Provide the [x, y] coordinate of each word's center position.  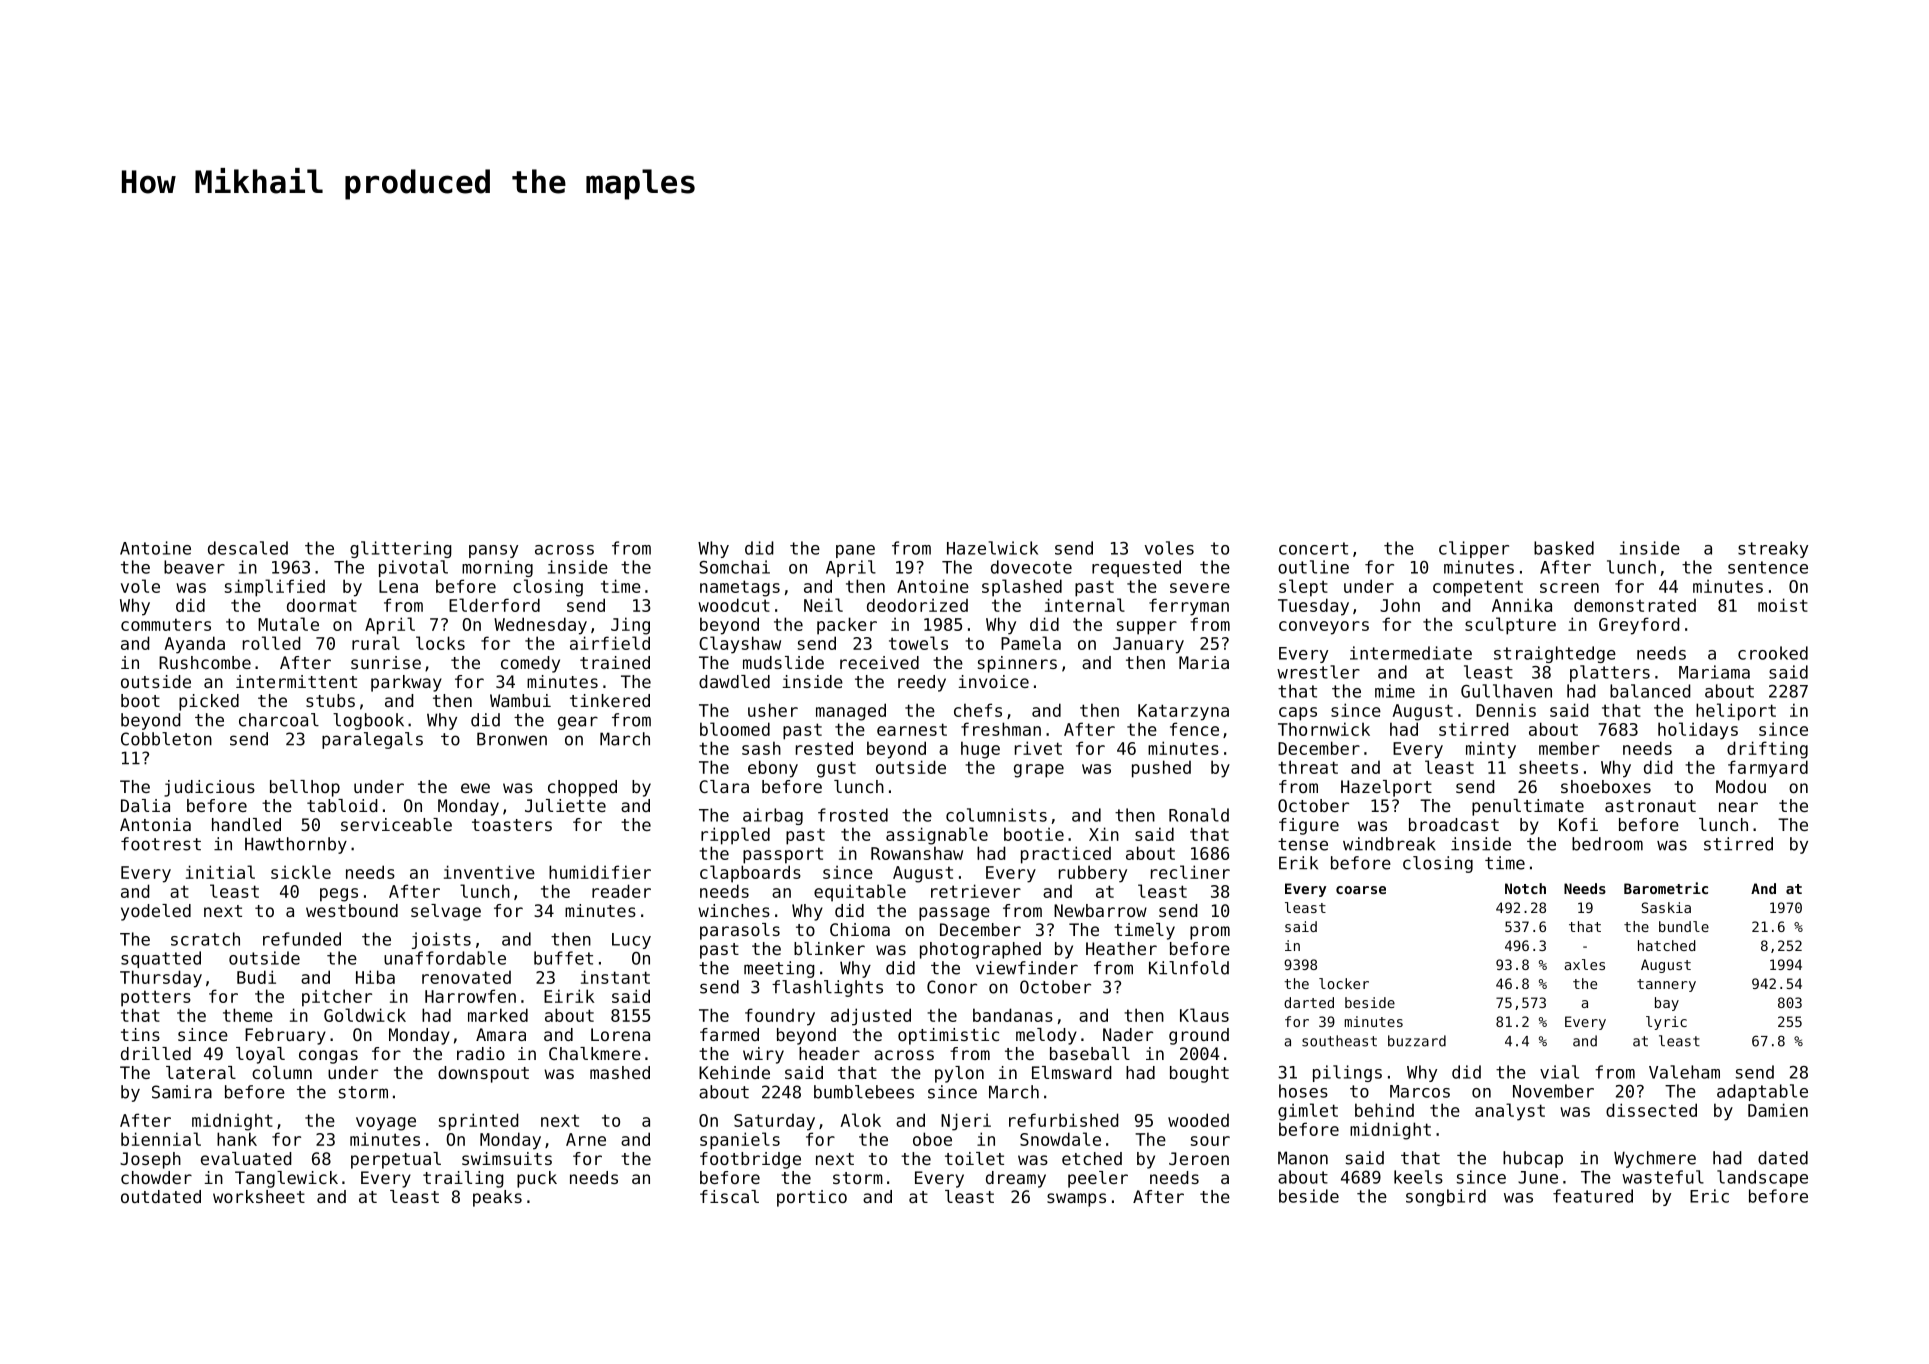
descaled [248, 548]
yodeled [156, 912]
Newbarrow [1100, 910]
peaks [497, 1198]
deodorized [917, 605]
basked [1564, 548]
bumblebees [864, 1092]
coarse [1361, 890]
